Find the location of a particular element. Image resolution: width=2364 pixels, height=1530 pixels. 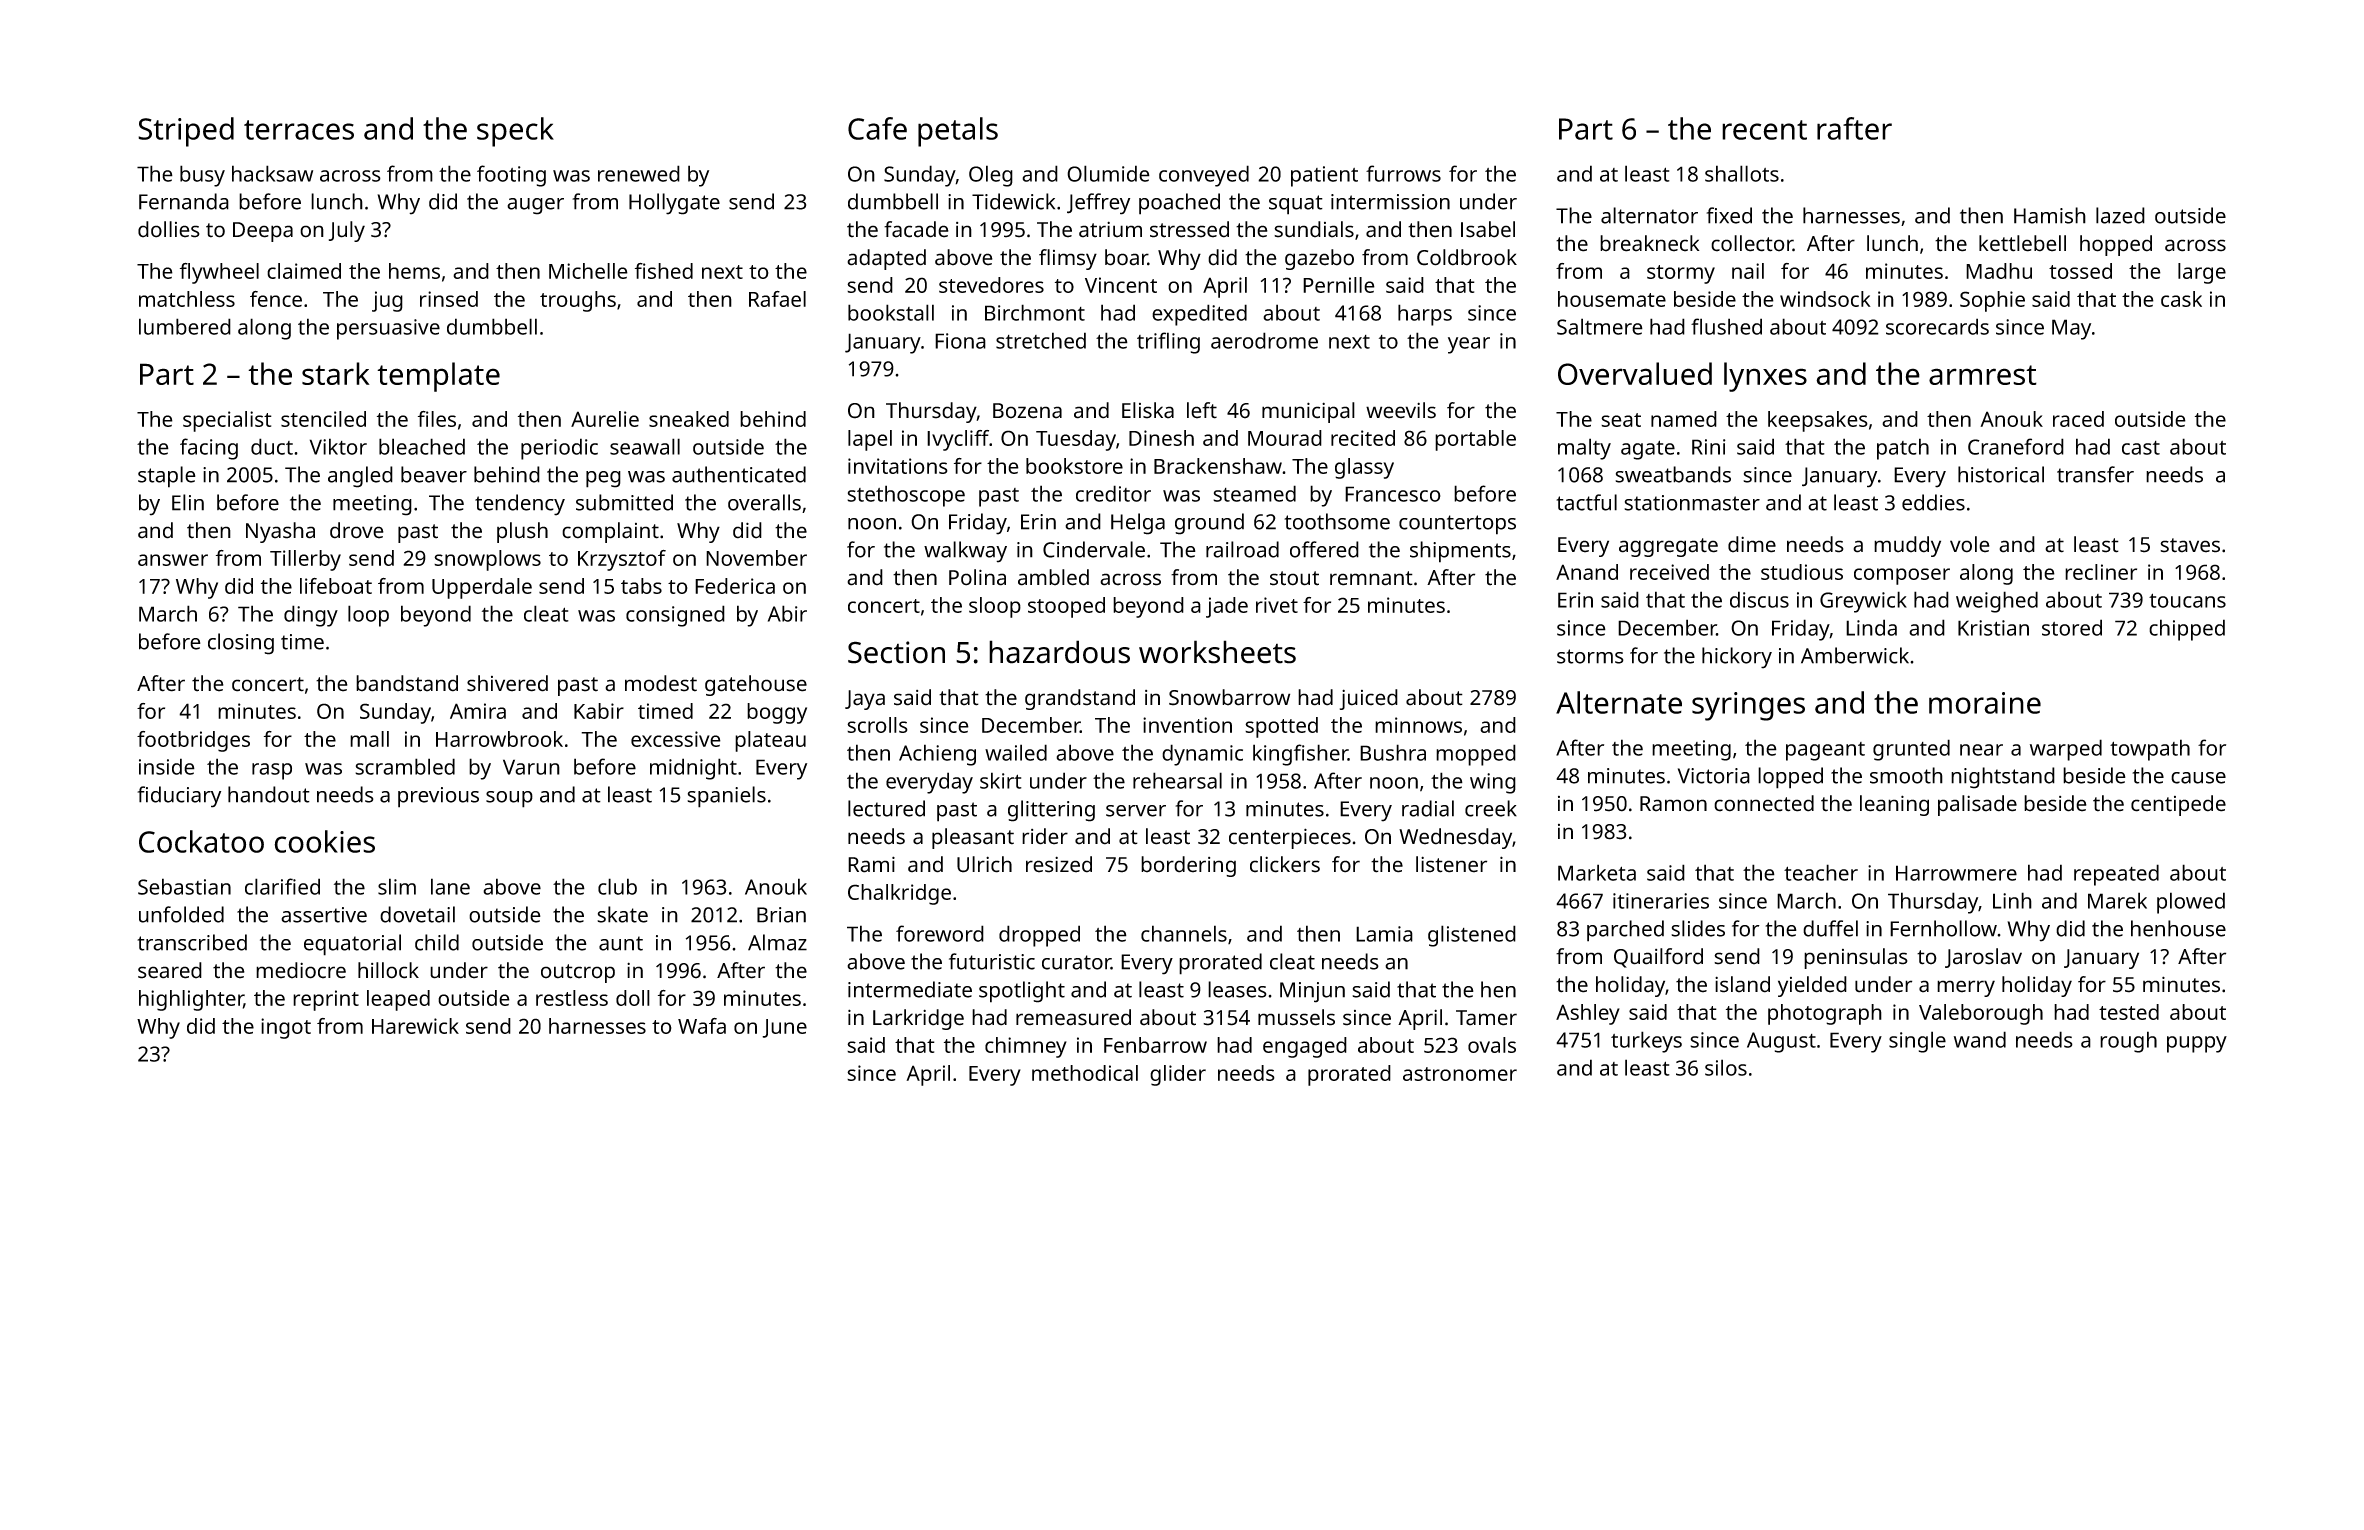

petals is located at coordinates (958, 132).
